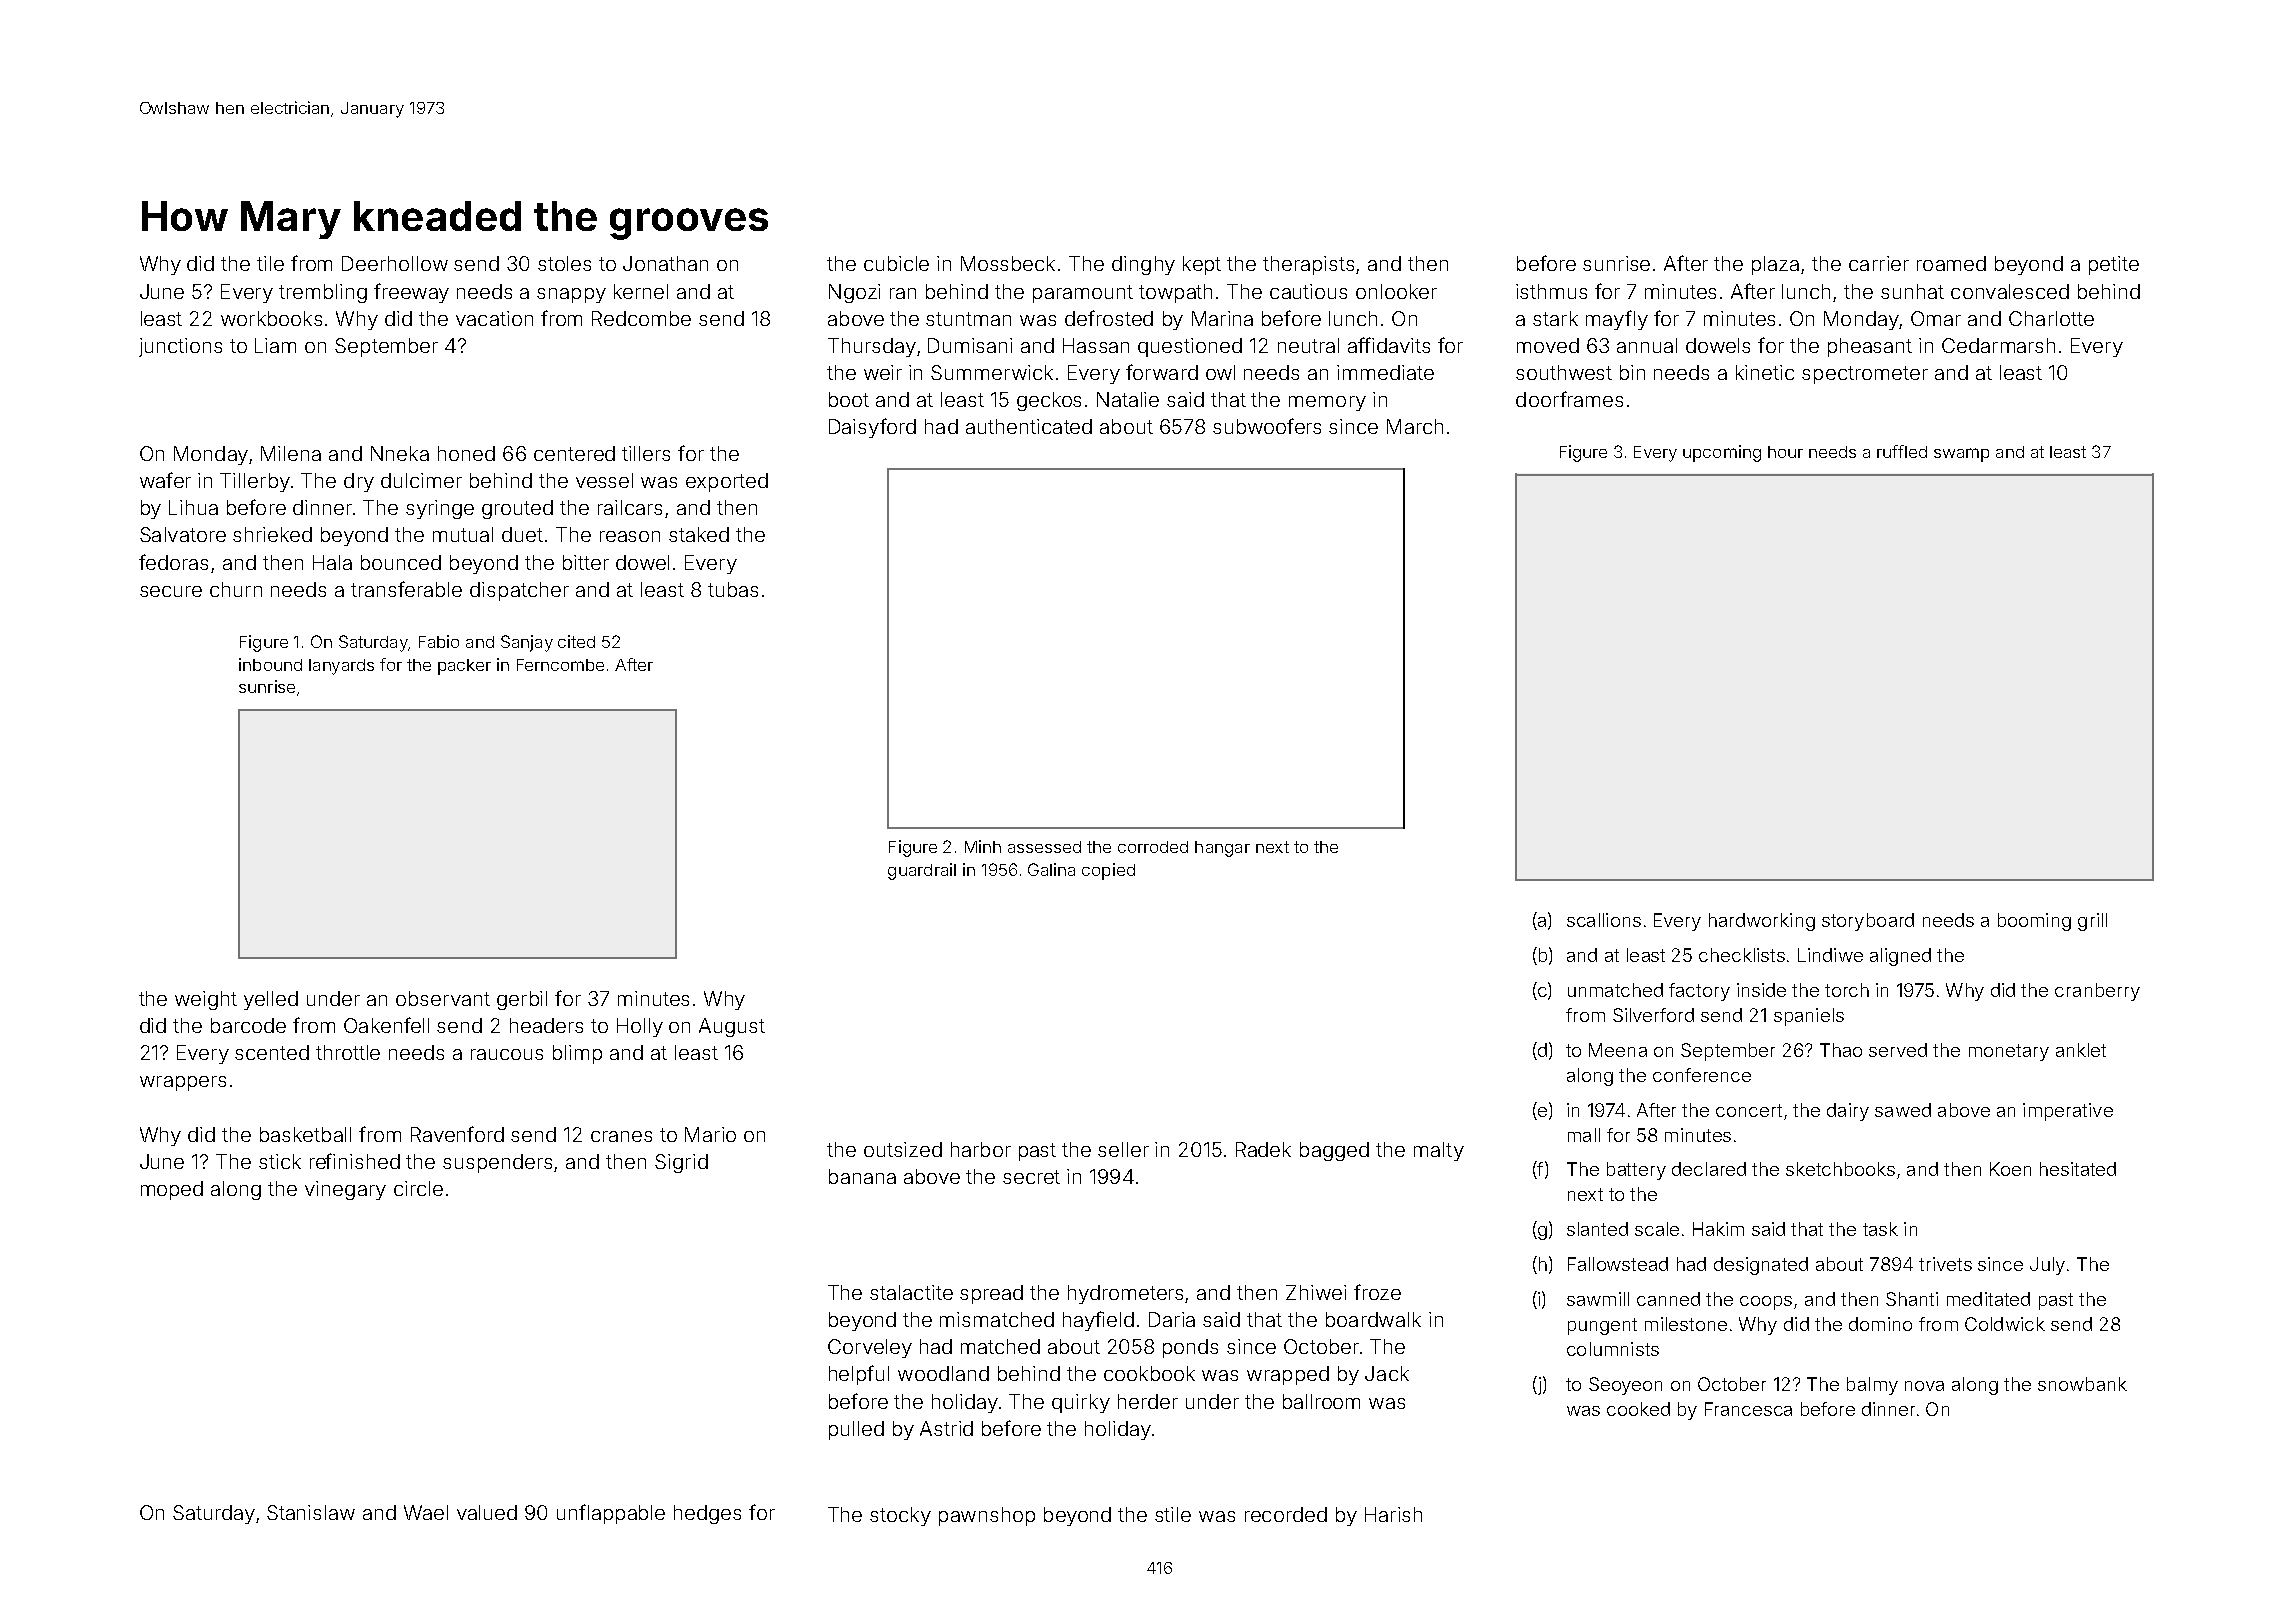  I want to click on tubas, so click(733, 589).
